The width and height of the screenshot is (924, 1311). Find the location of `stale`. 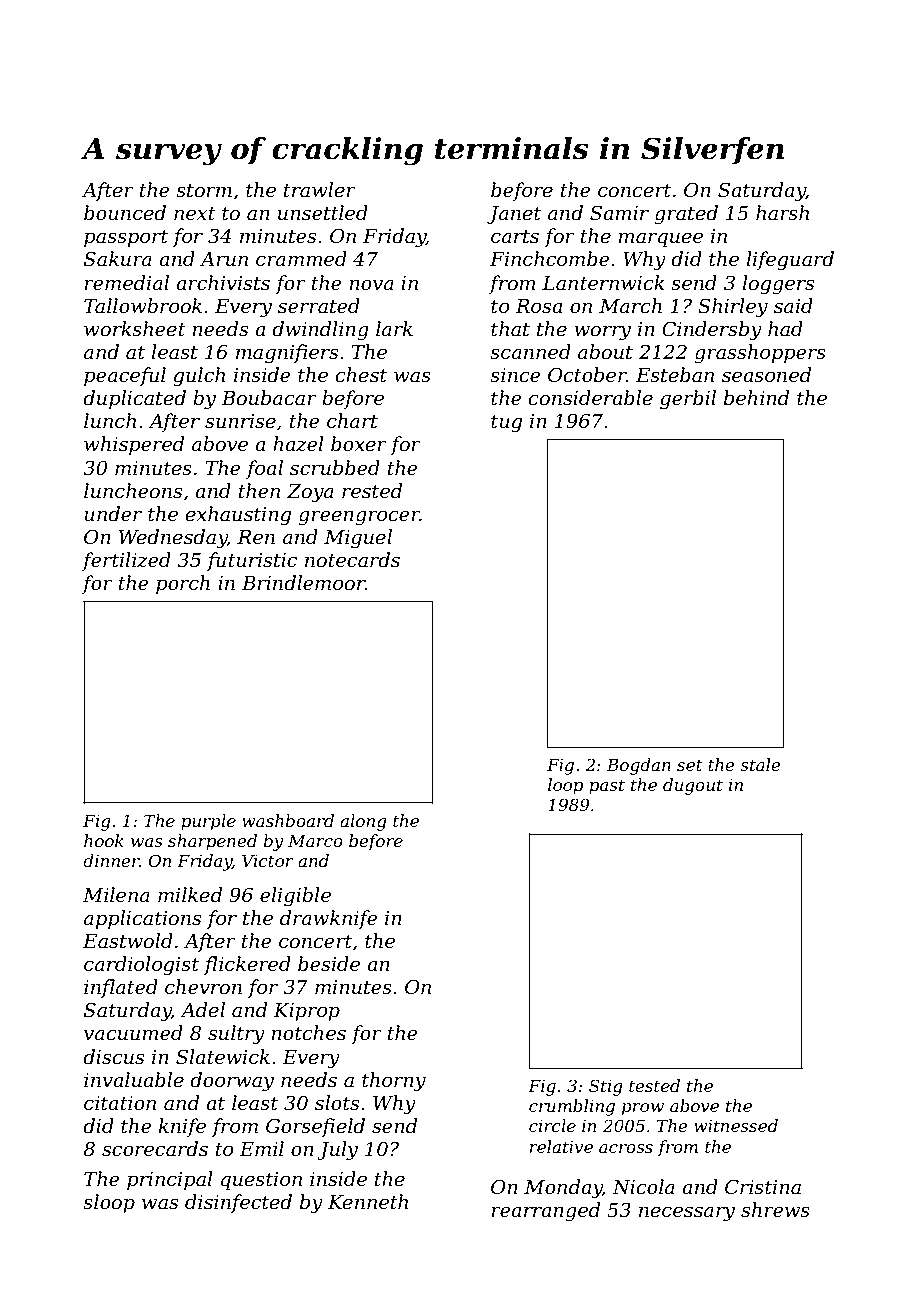

stale is located at coordinates (760, 764).
